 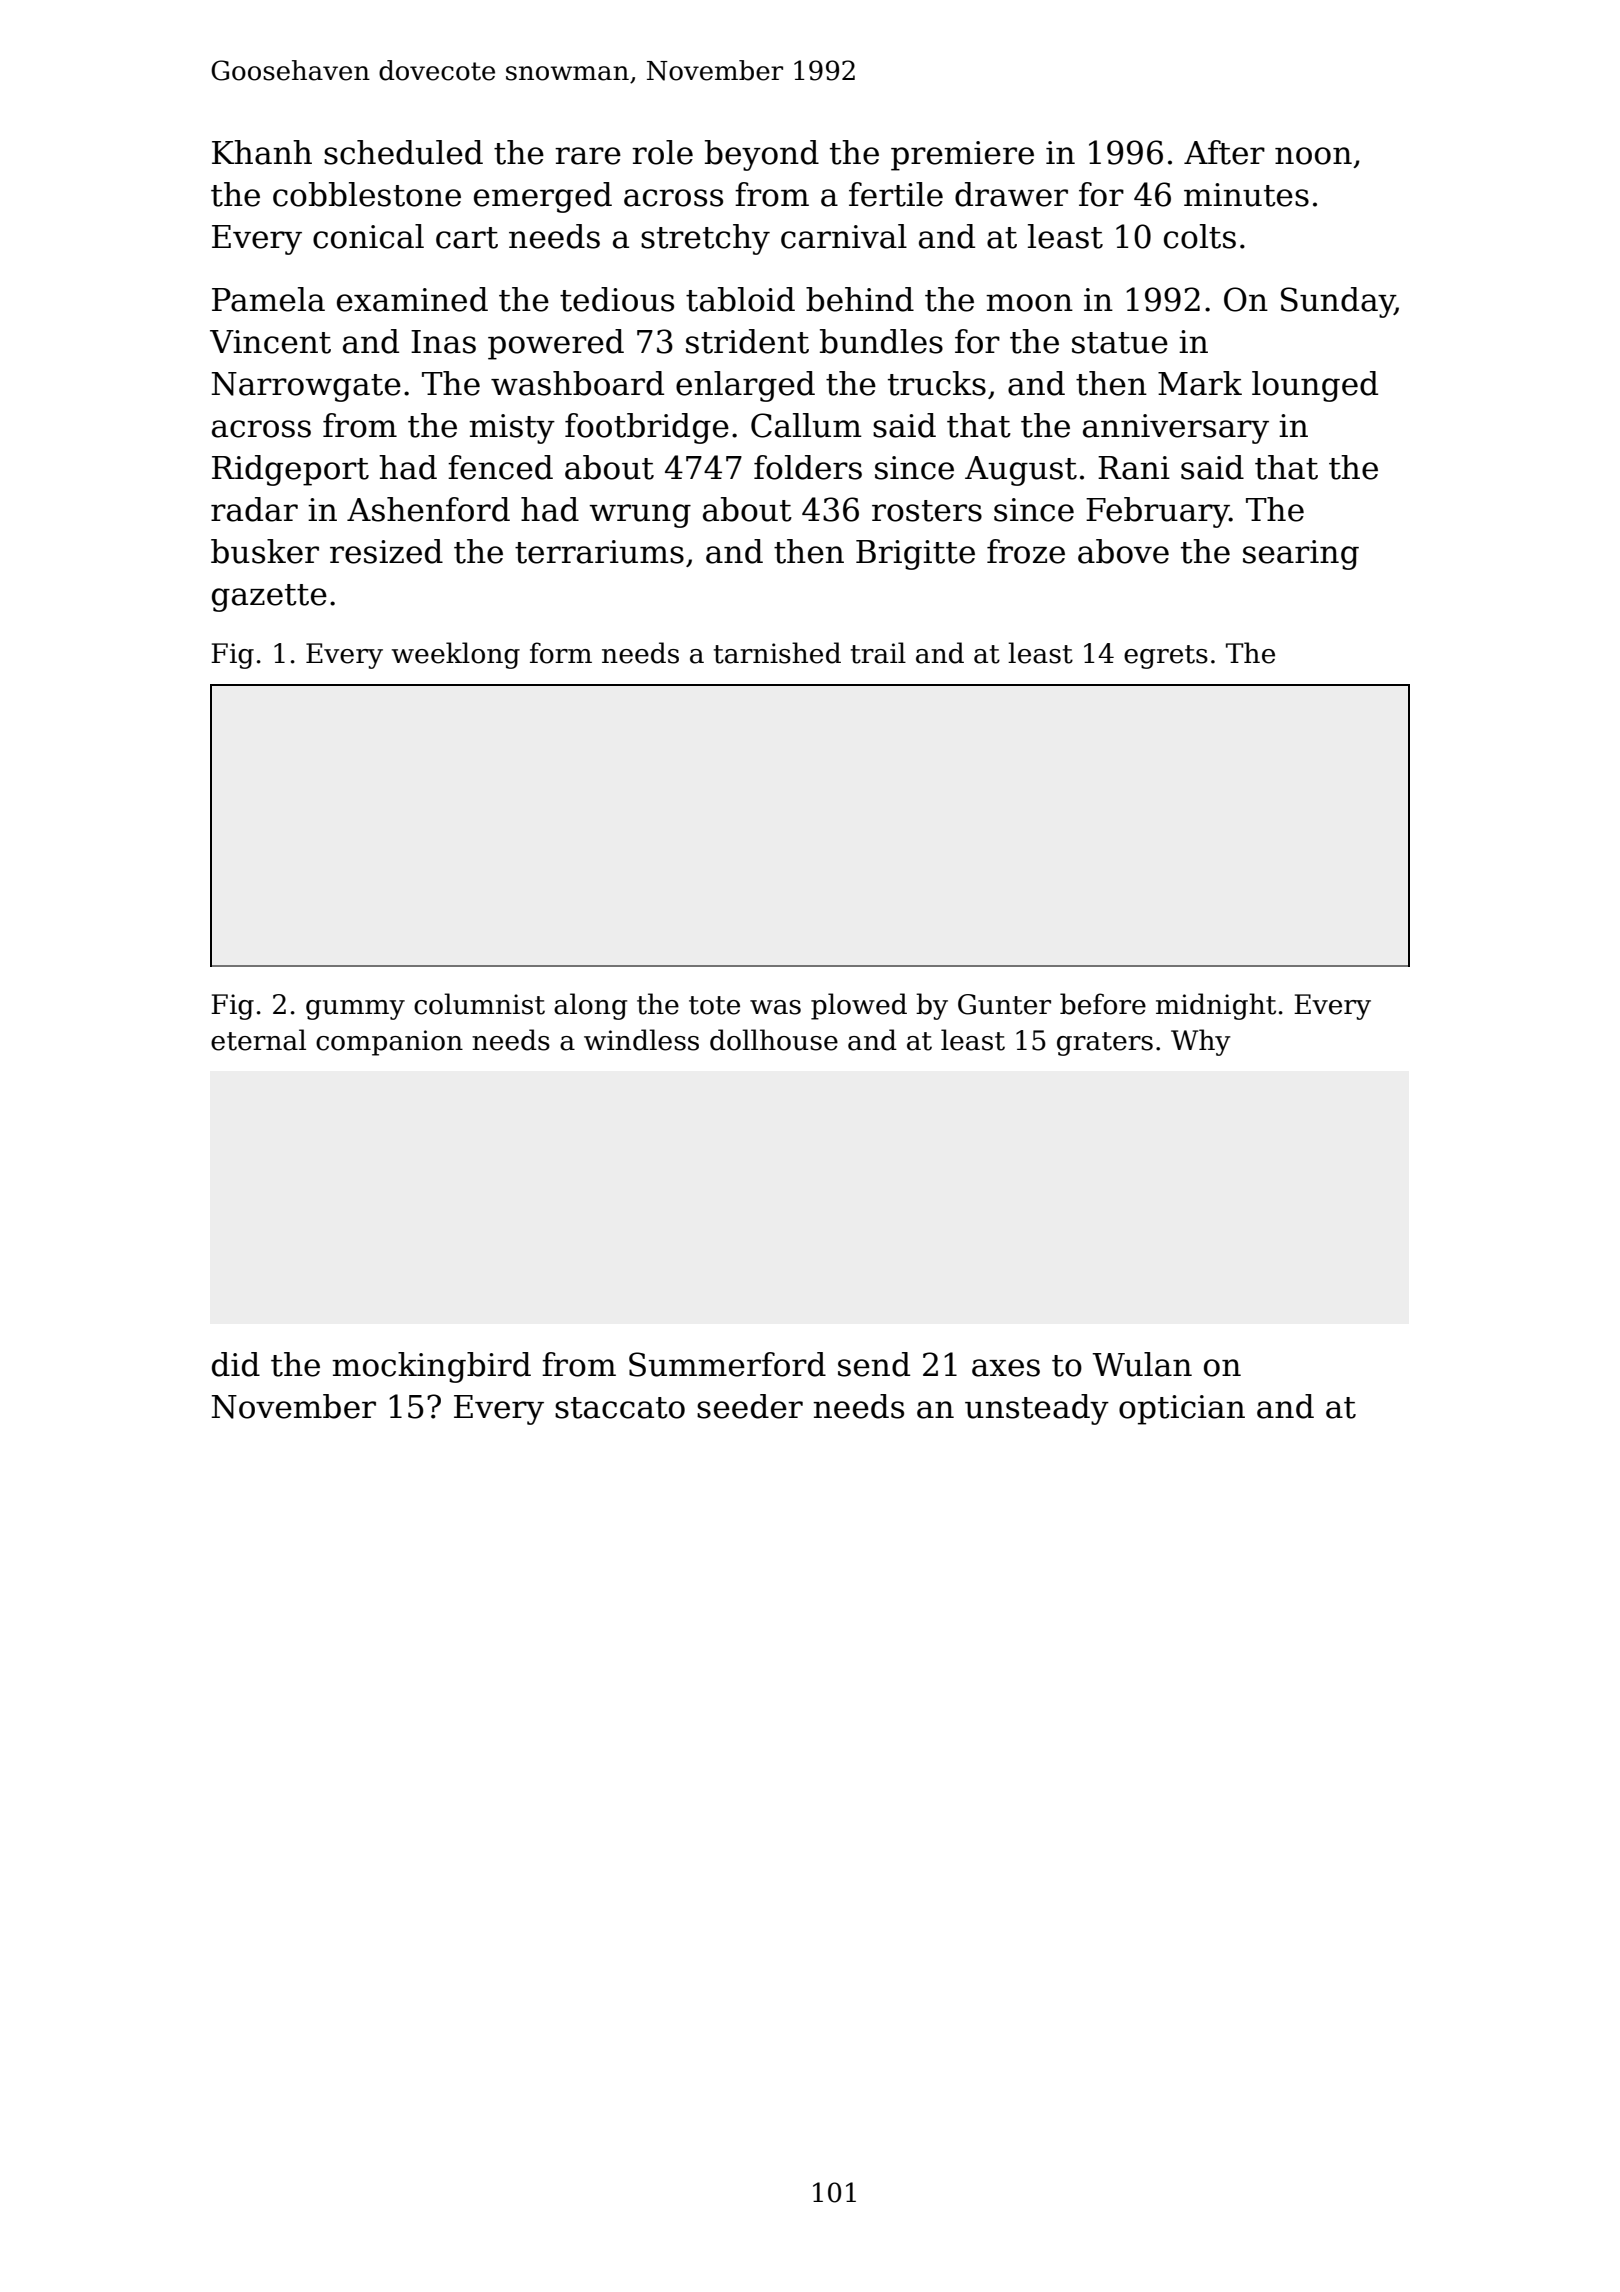 What do you see at coordinates (620, 1408) in the image?
I see `staccato` at bounding box center [620, 1408].
